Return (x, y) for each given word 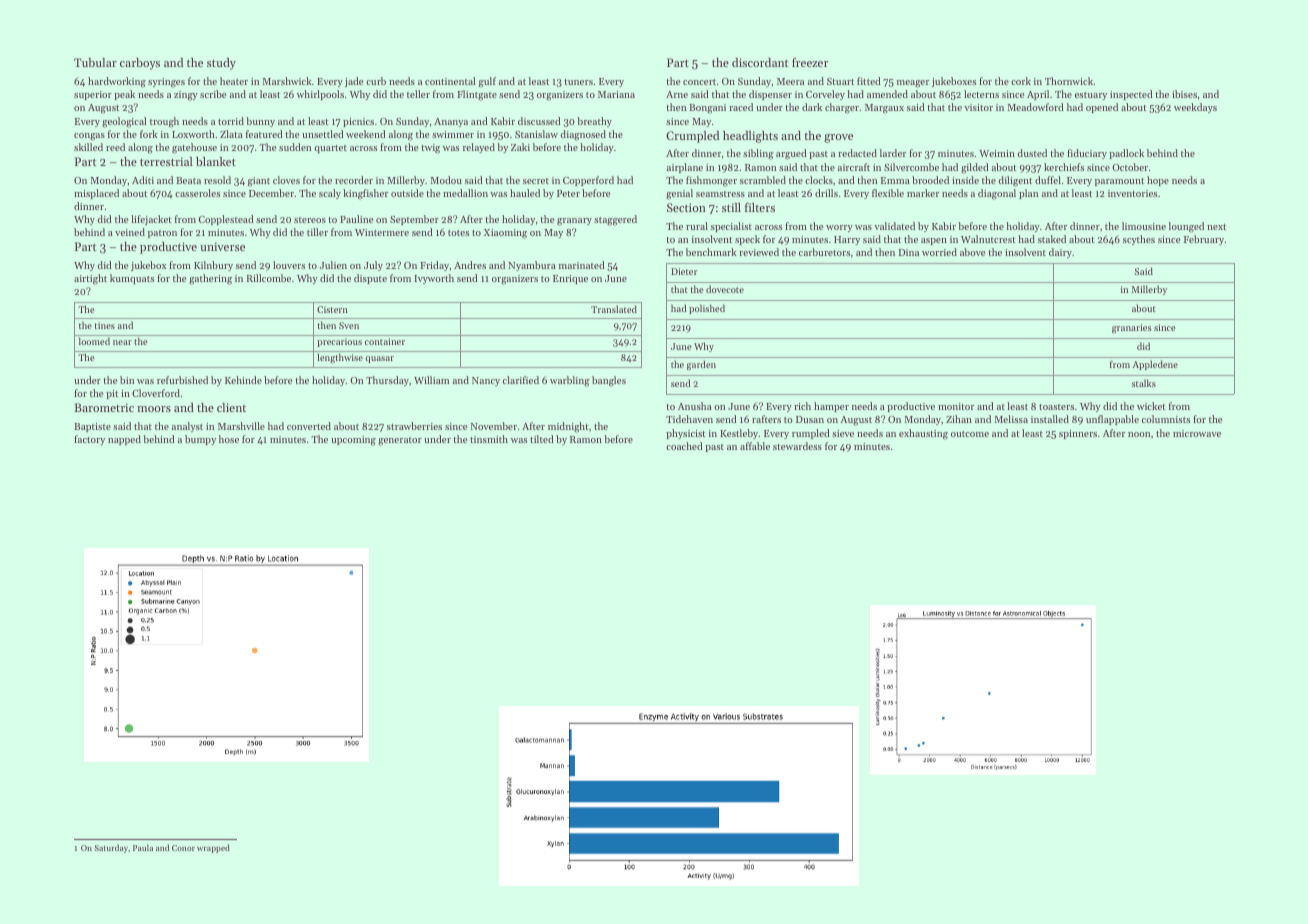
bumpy (200, 440)
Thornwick (1069, 81)
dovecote (725, 289)
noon (1139, 434)
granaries (1131, 328)
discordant (760, 62)
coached (684, 446)
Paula (143, 847)
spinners (1078, 434)
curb (376, 81)
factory (89, 440)
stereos (310, 220)
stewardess (797, 446)
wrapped (213, 848)
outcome (970, 434)
